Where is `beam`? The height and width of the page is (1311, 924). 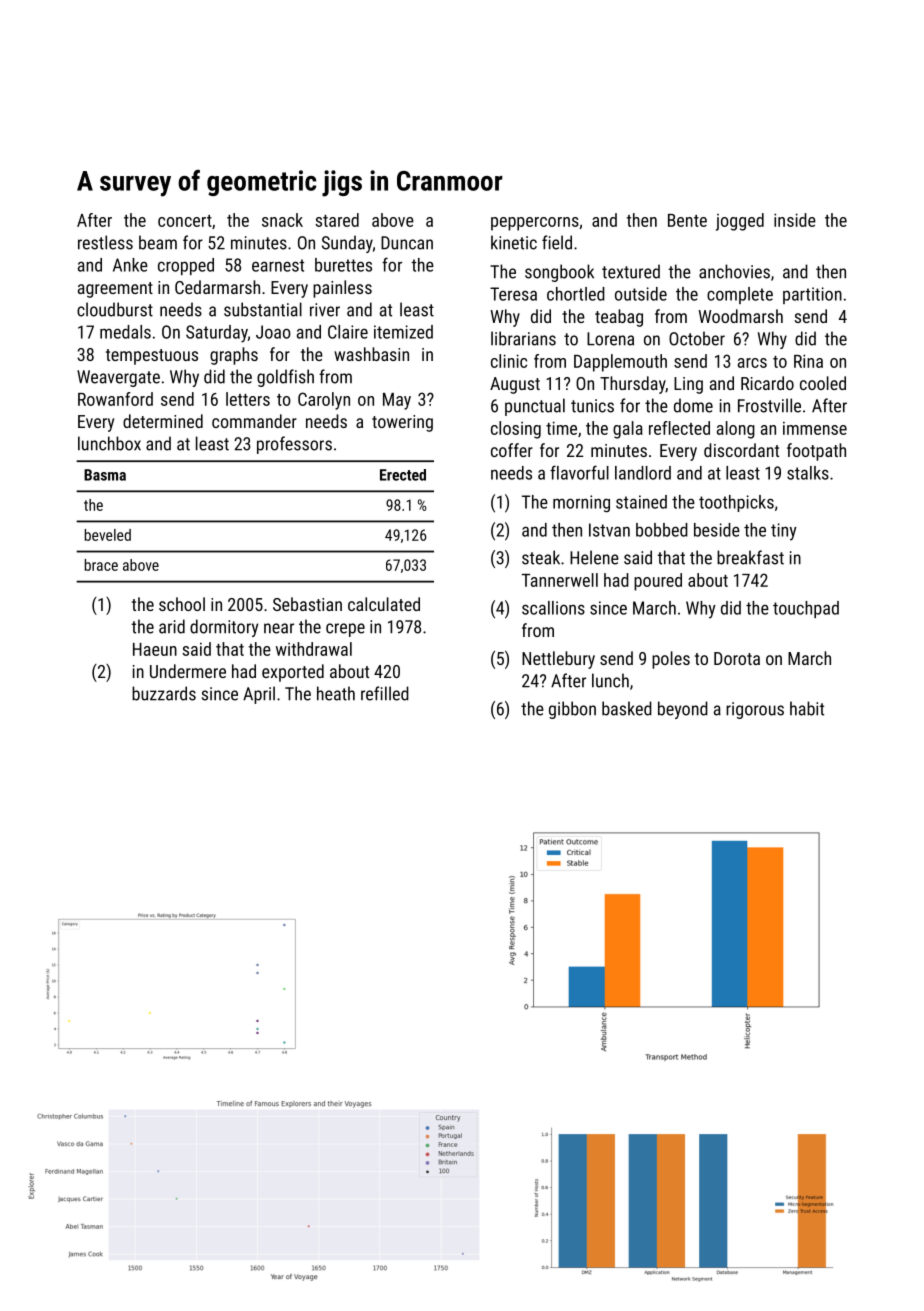 beam is located at coordinates (158, 242).
